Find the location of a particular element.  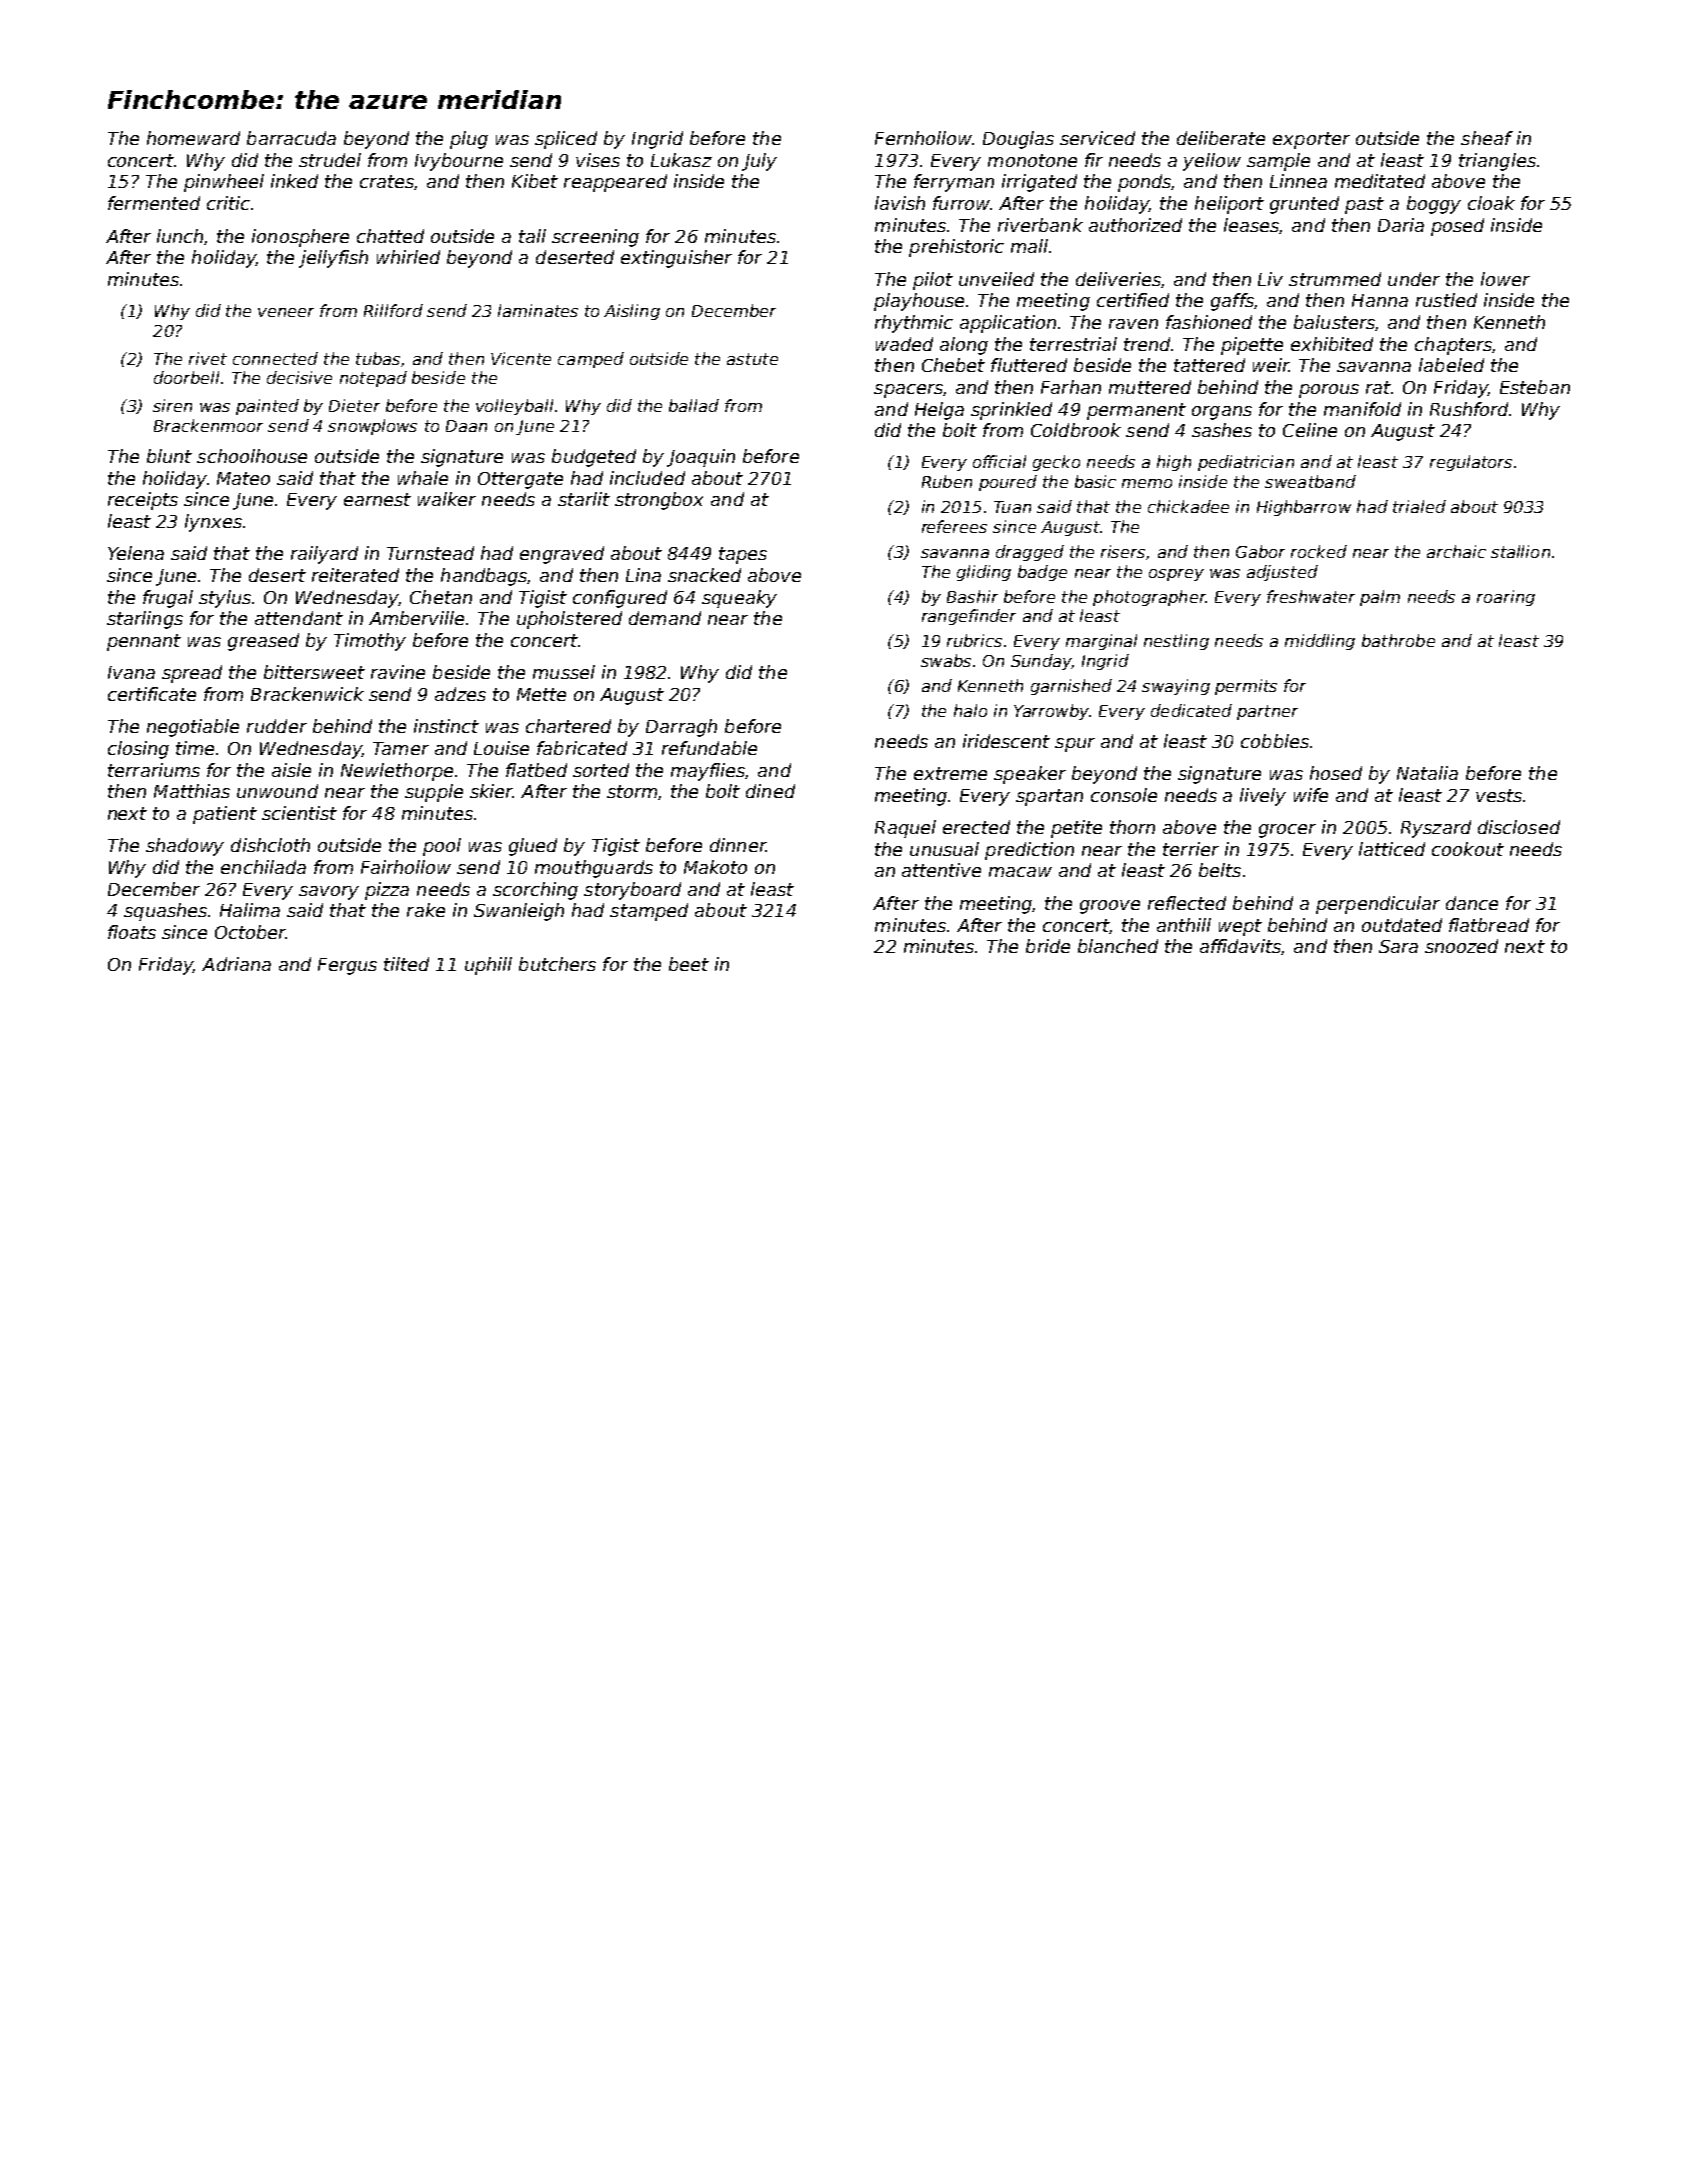

rake is located at coordinates (426, 910).
